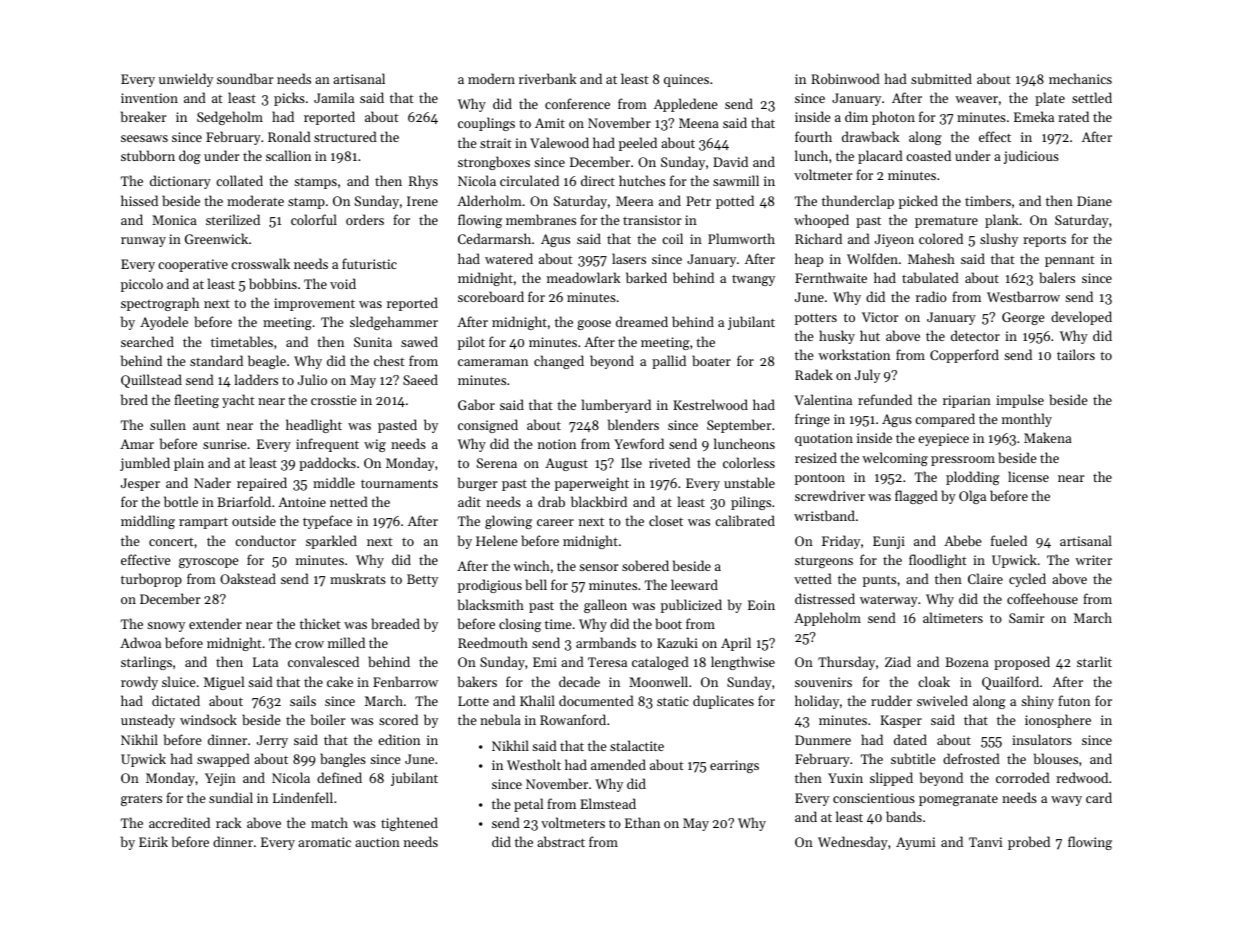 This image has width=1233, height=952. What do you see at coordinates (1074, 700) in the image?
I see `futon` at bounding box center [1074, 700].
